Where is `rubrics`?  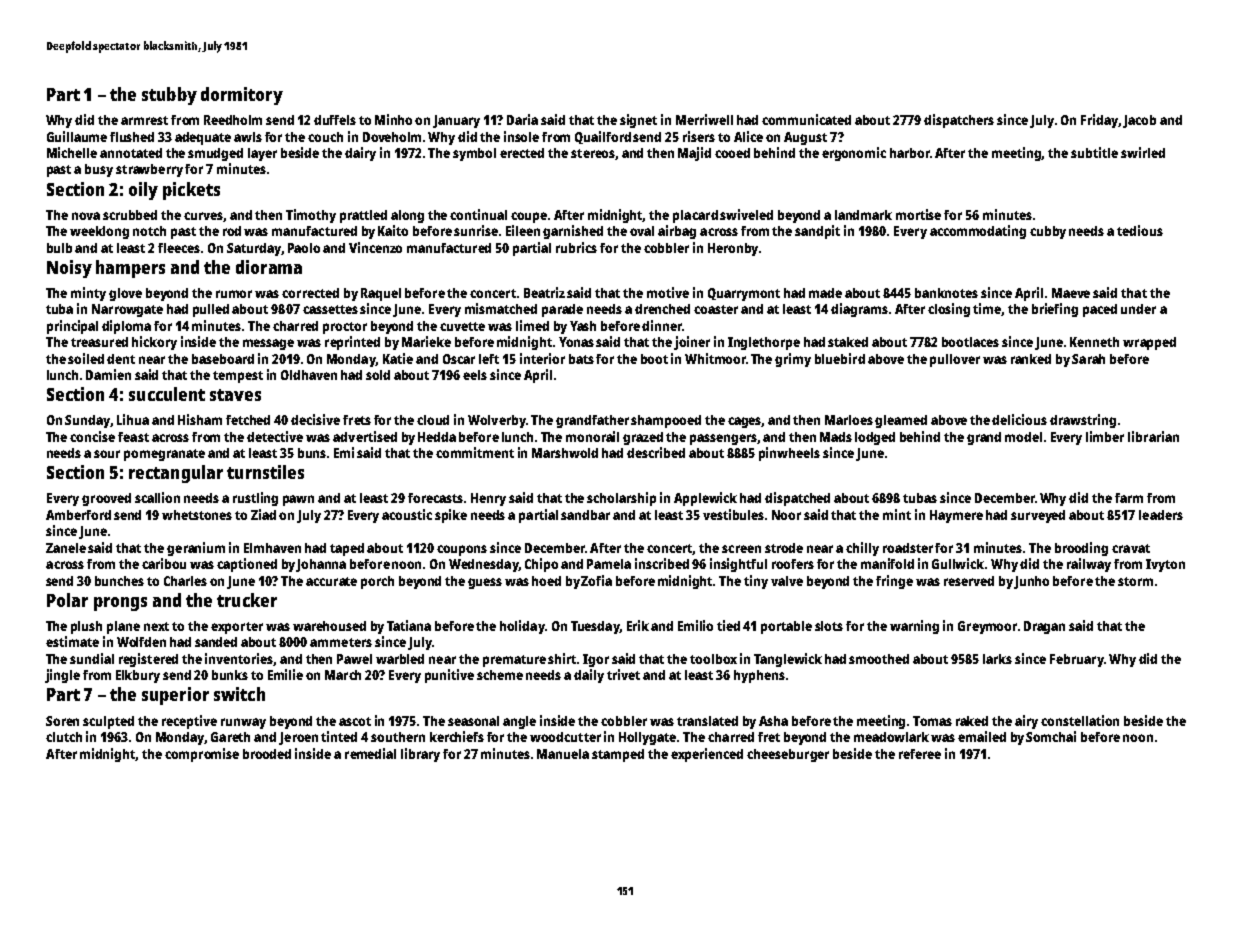 rubrics is located at coordinates (576, 247).
